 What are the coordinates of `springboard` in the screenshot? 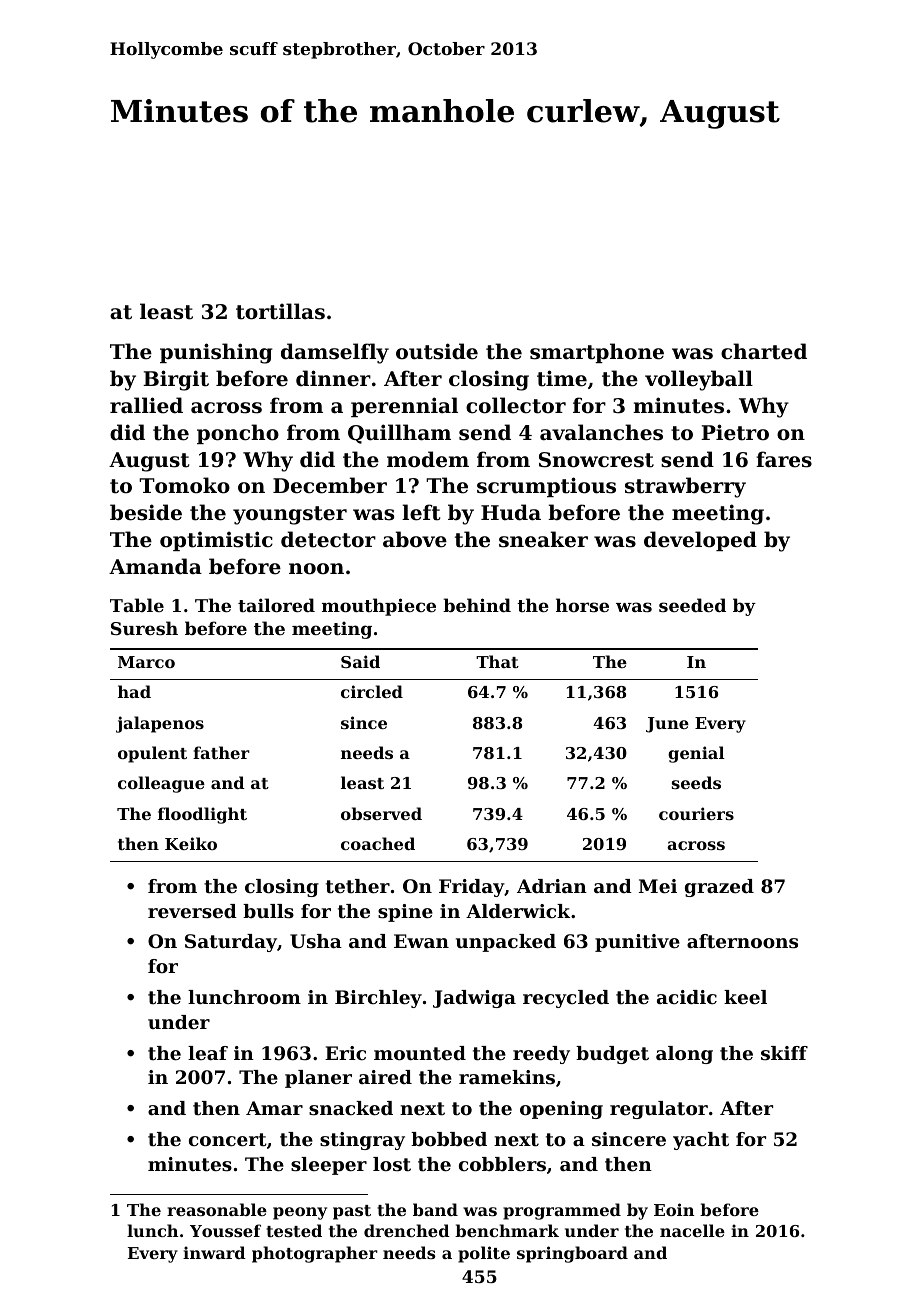 It's located at (572, 1254).
